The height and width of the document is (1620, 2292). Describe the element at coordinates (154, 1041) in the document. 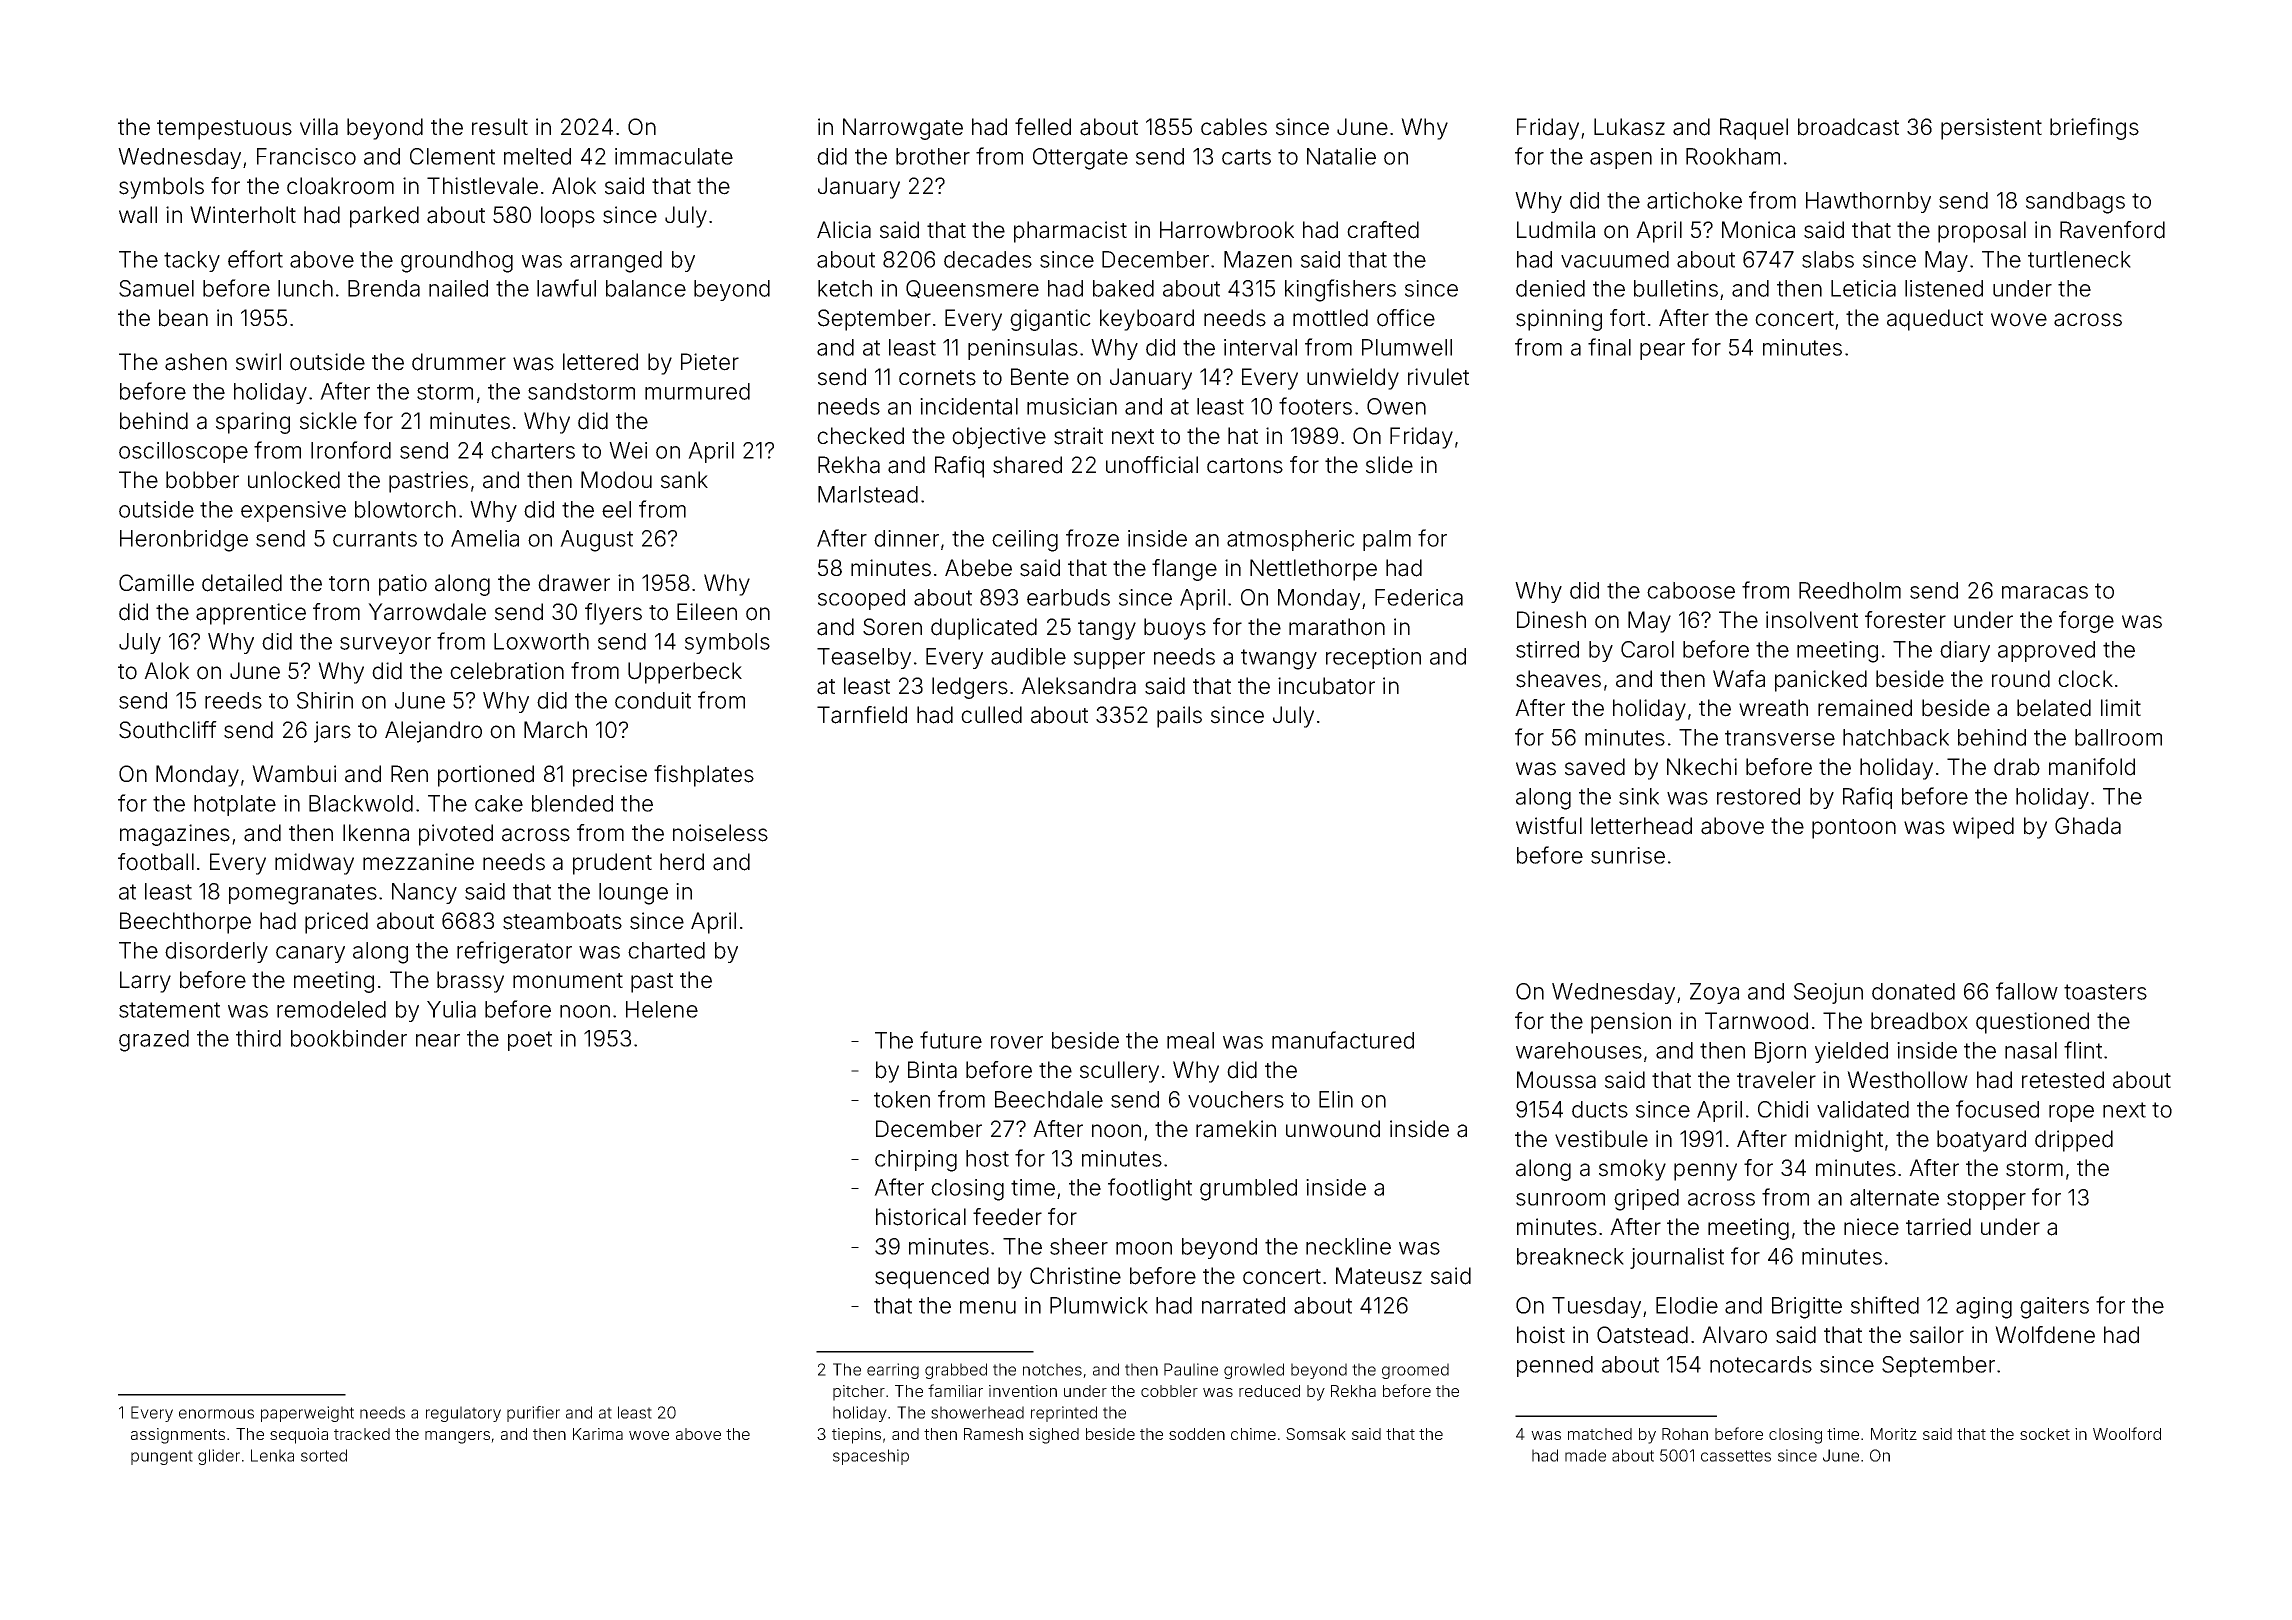

I see `grazed` at that location.
